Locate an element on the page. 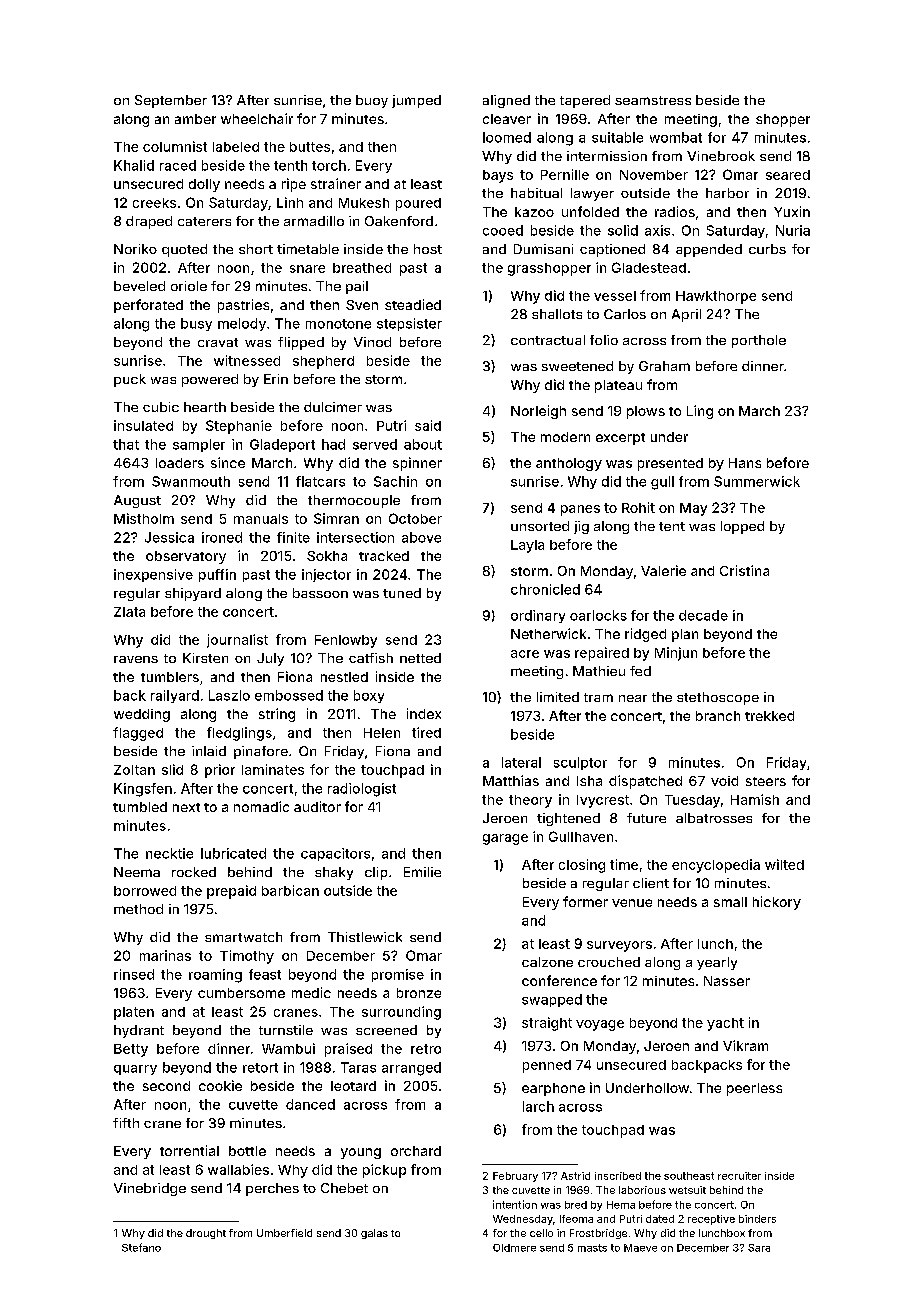 This image has width=924, height=1308. Maeve is located at coordinates (640, 1248).
